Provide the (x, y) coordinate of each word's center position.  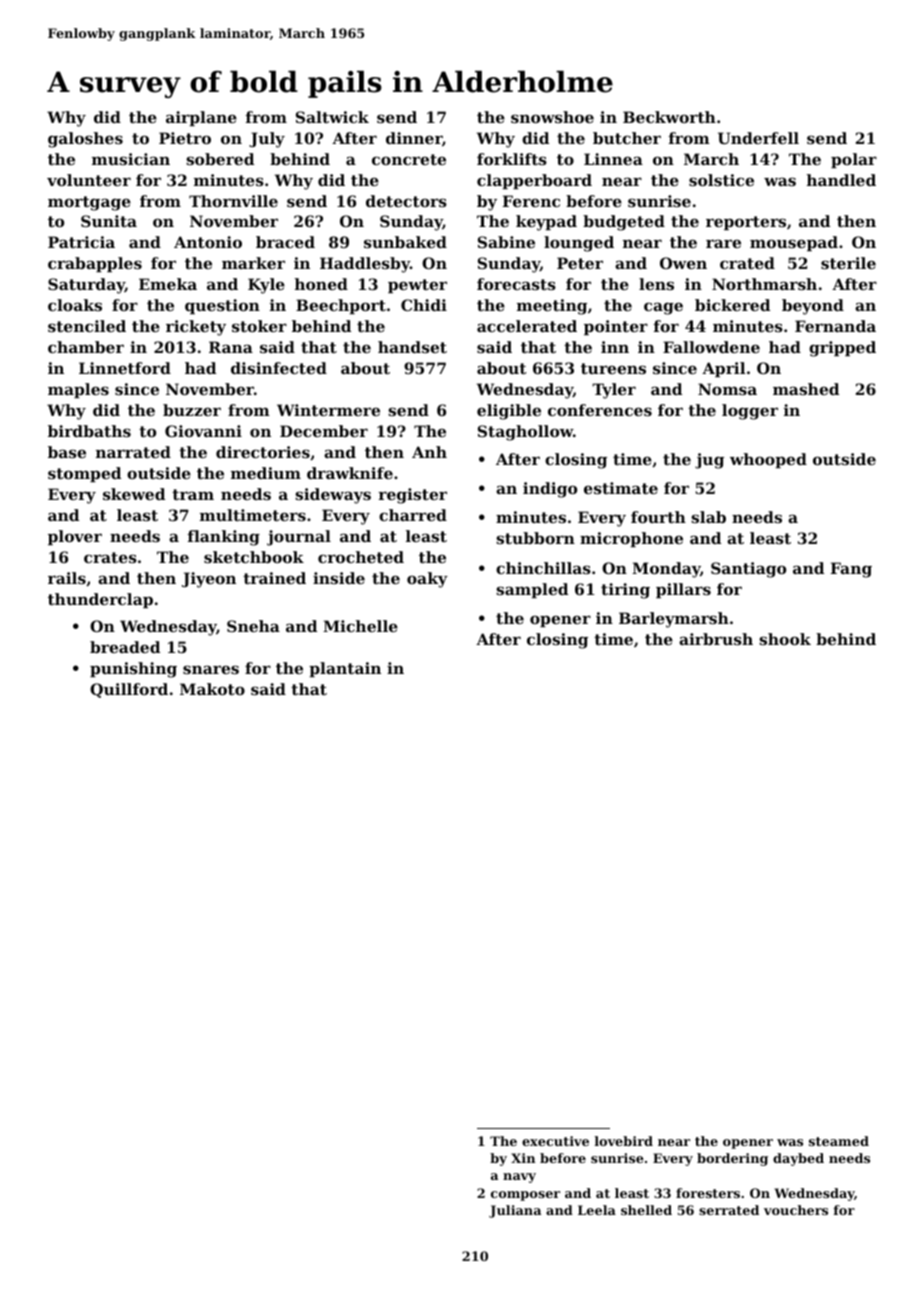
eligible (509, 412)
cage (663, 308)
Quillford (129, 690)
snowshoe (552, 117)
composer (525, 1196)
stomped (84, 474)
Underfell (758, 138)
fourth (658, 517)
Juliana (515, 1211)
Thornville (233, 201)
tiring (625, 591)
